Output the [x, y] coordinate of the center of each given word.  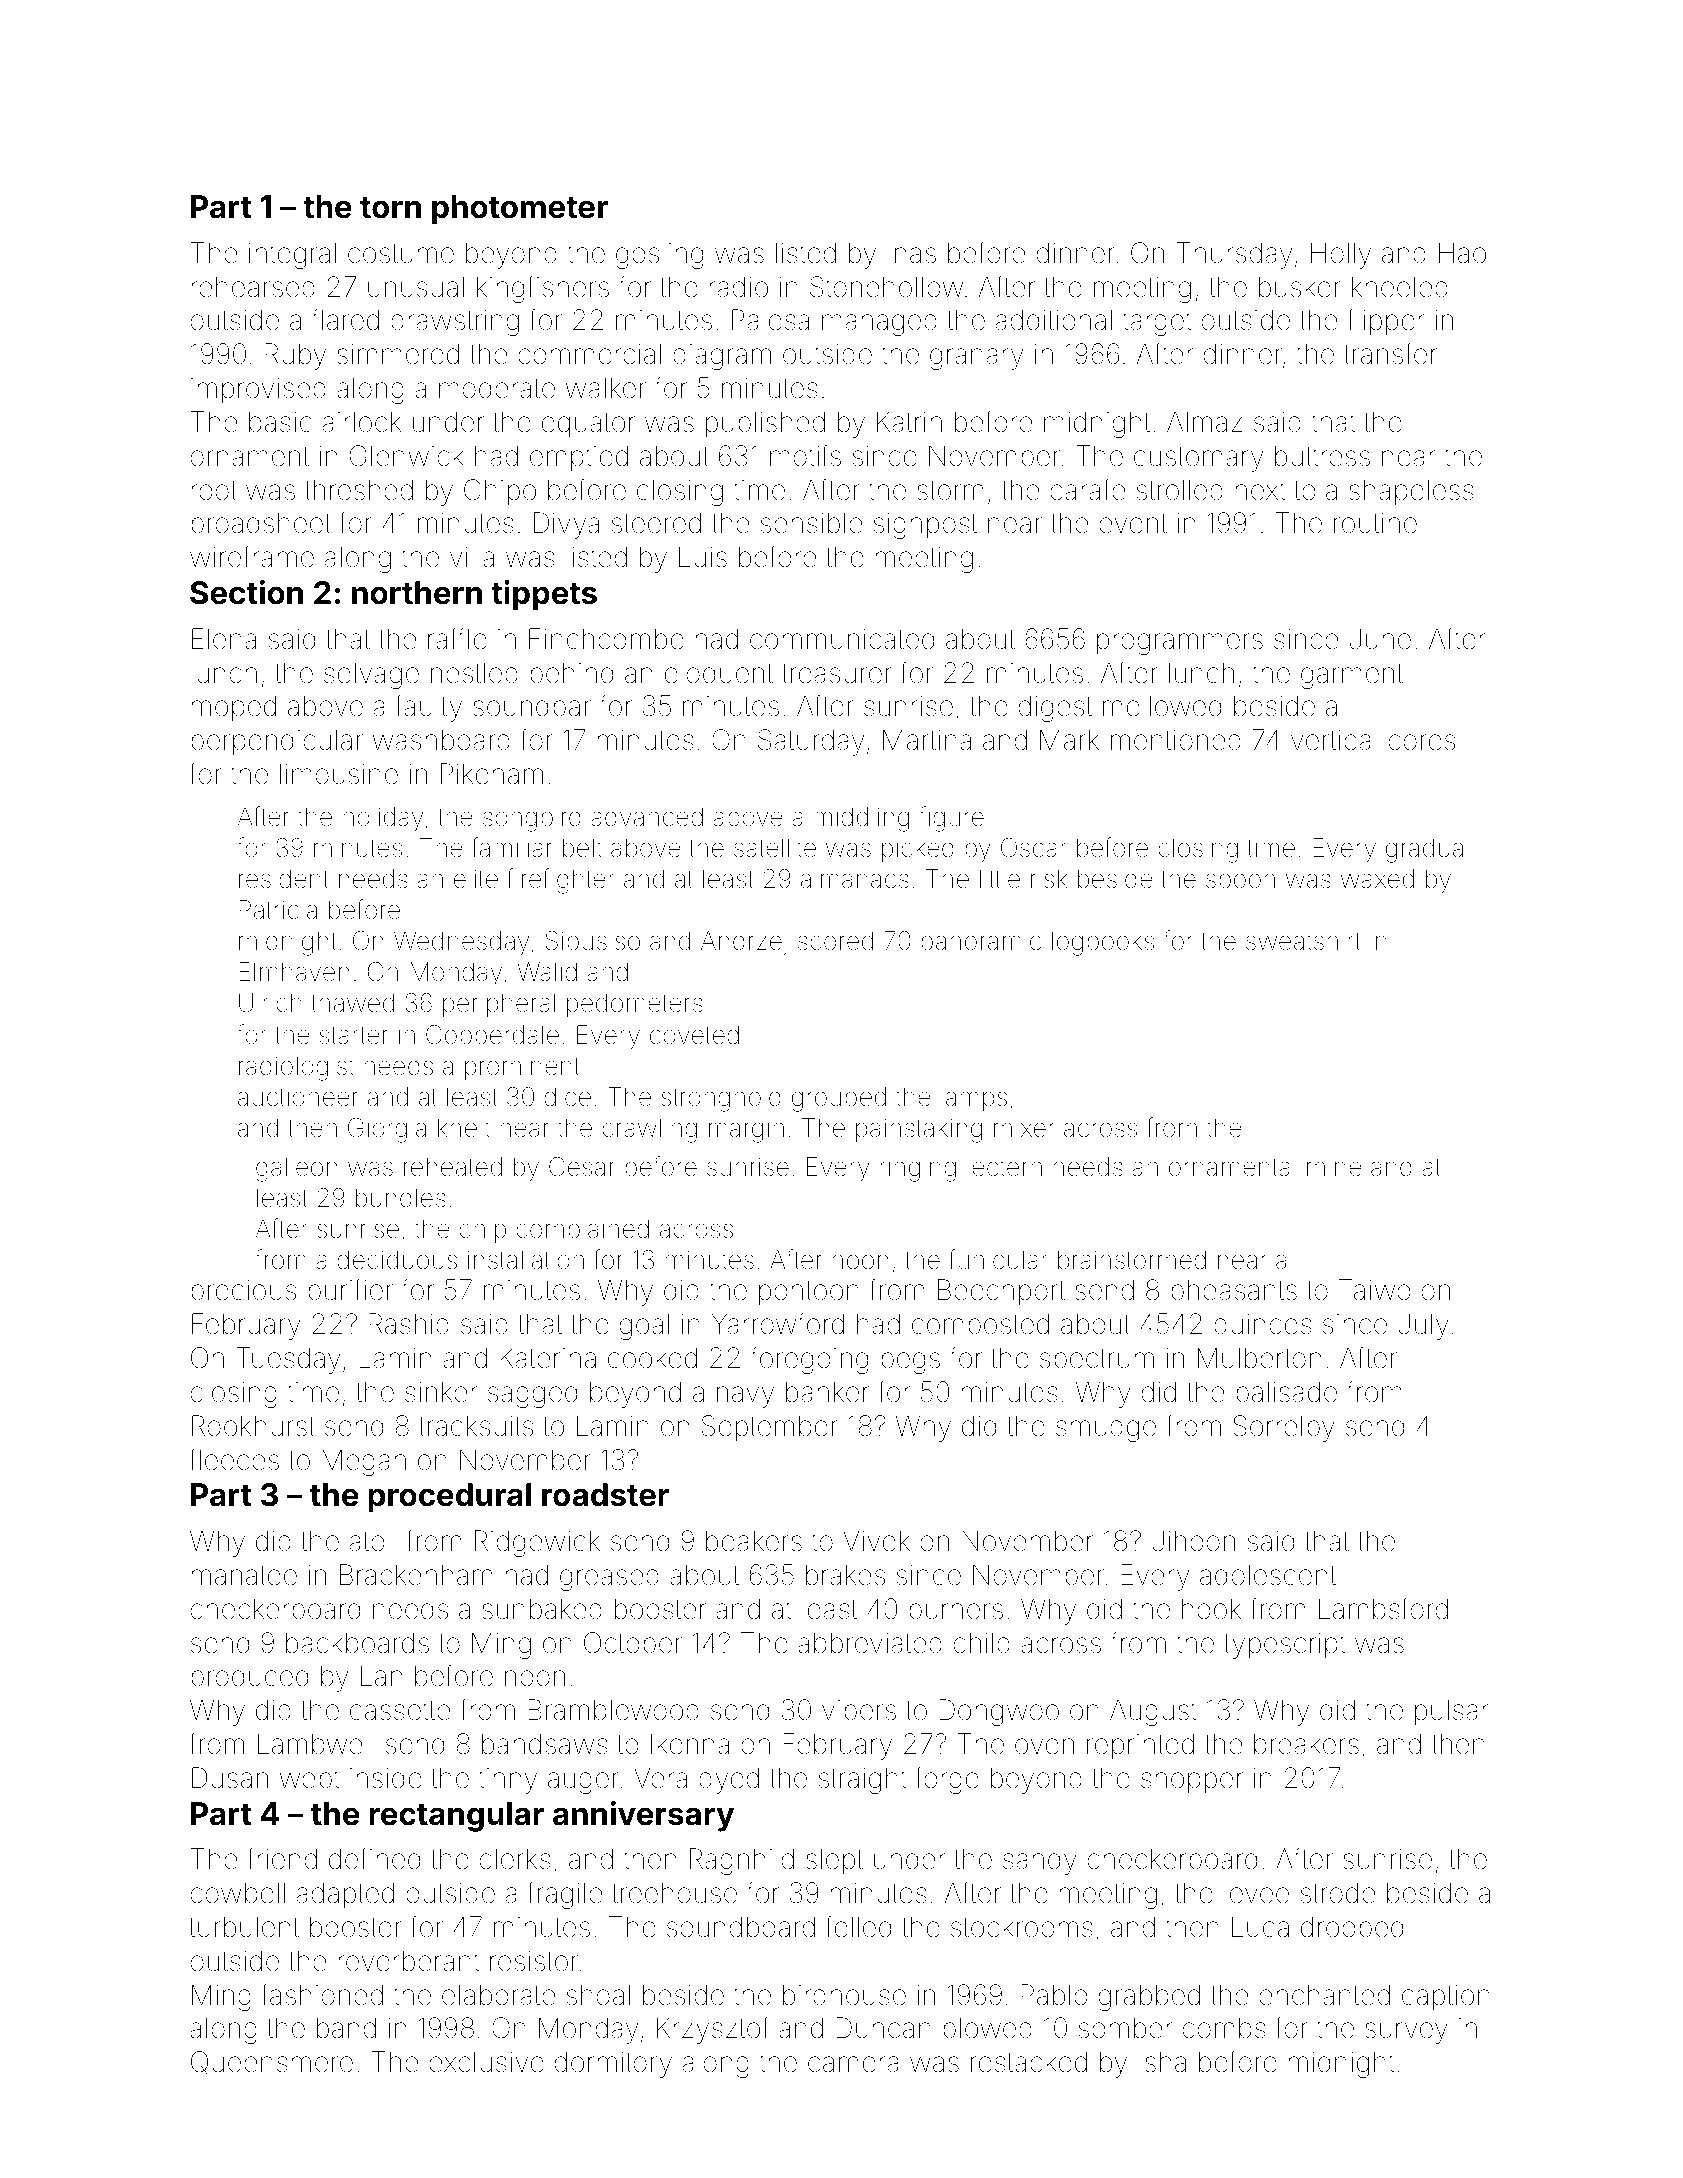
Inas [912, 253]
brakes [845, 1575]
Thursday [1234, 255]
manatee [244, 1576]
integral [292, 255]
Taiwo [1375, 1290]
